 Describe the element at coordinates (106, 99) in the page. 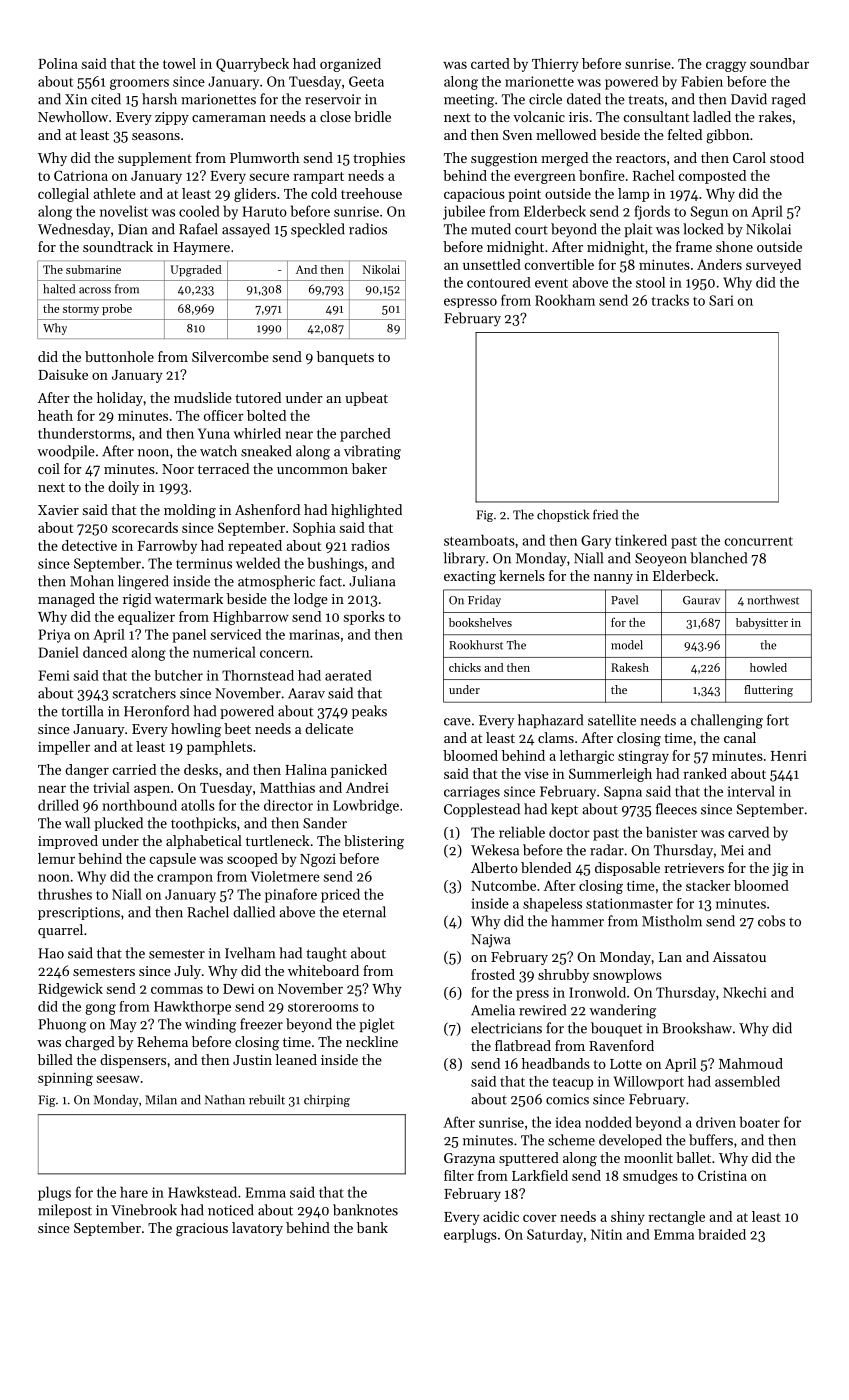

I see `cited` at that location.
